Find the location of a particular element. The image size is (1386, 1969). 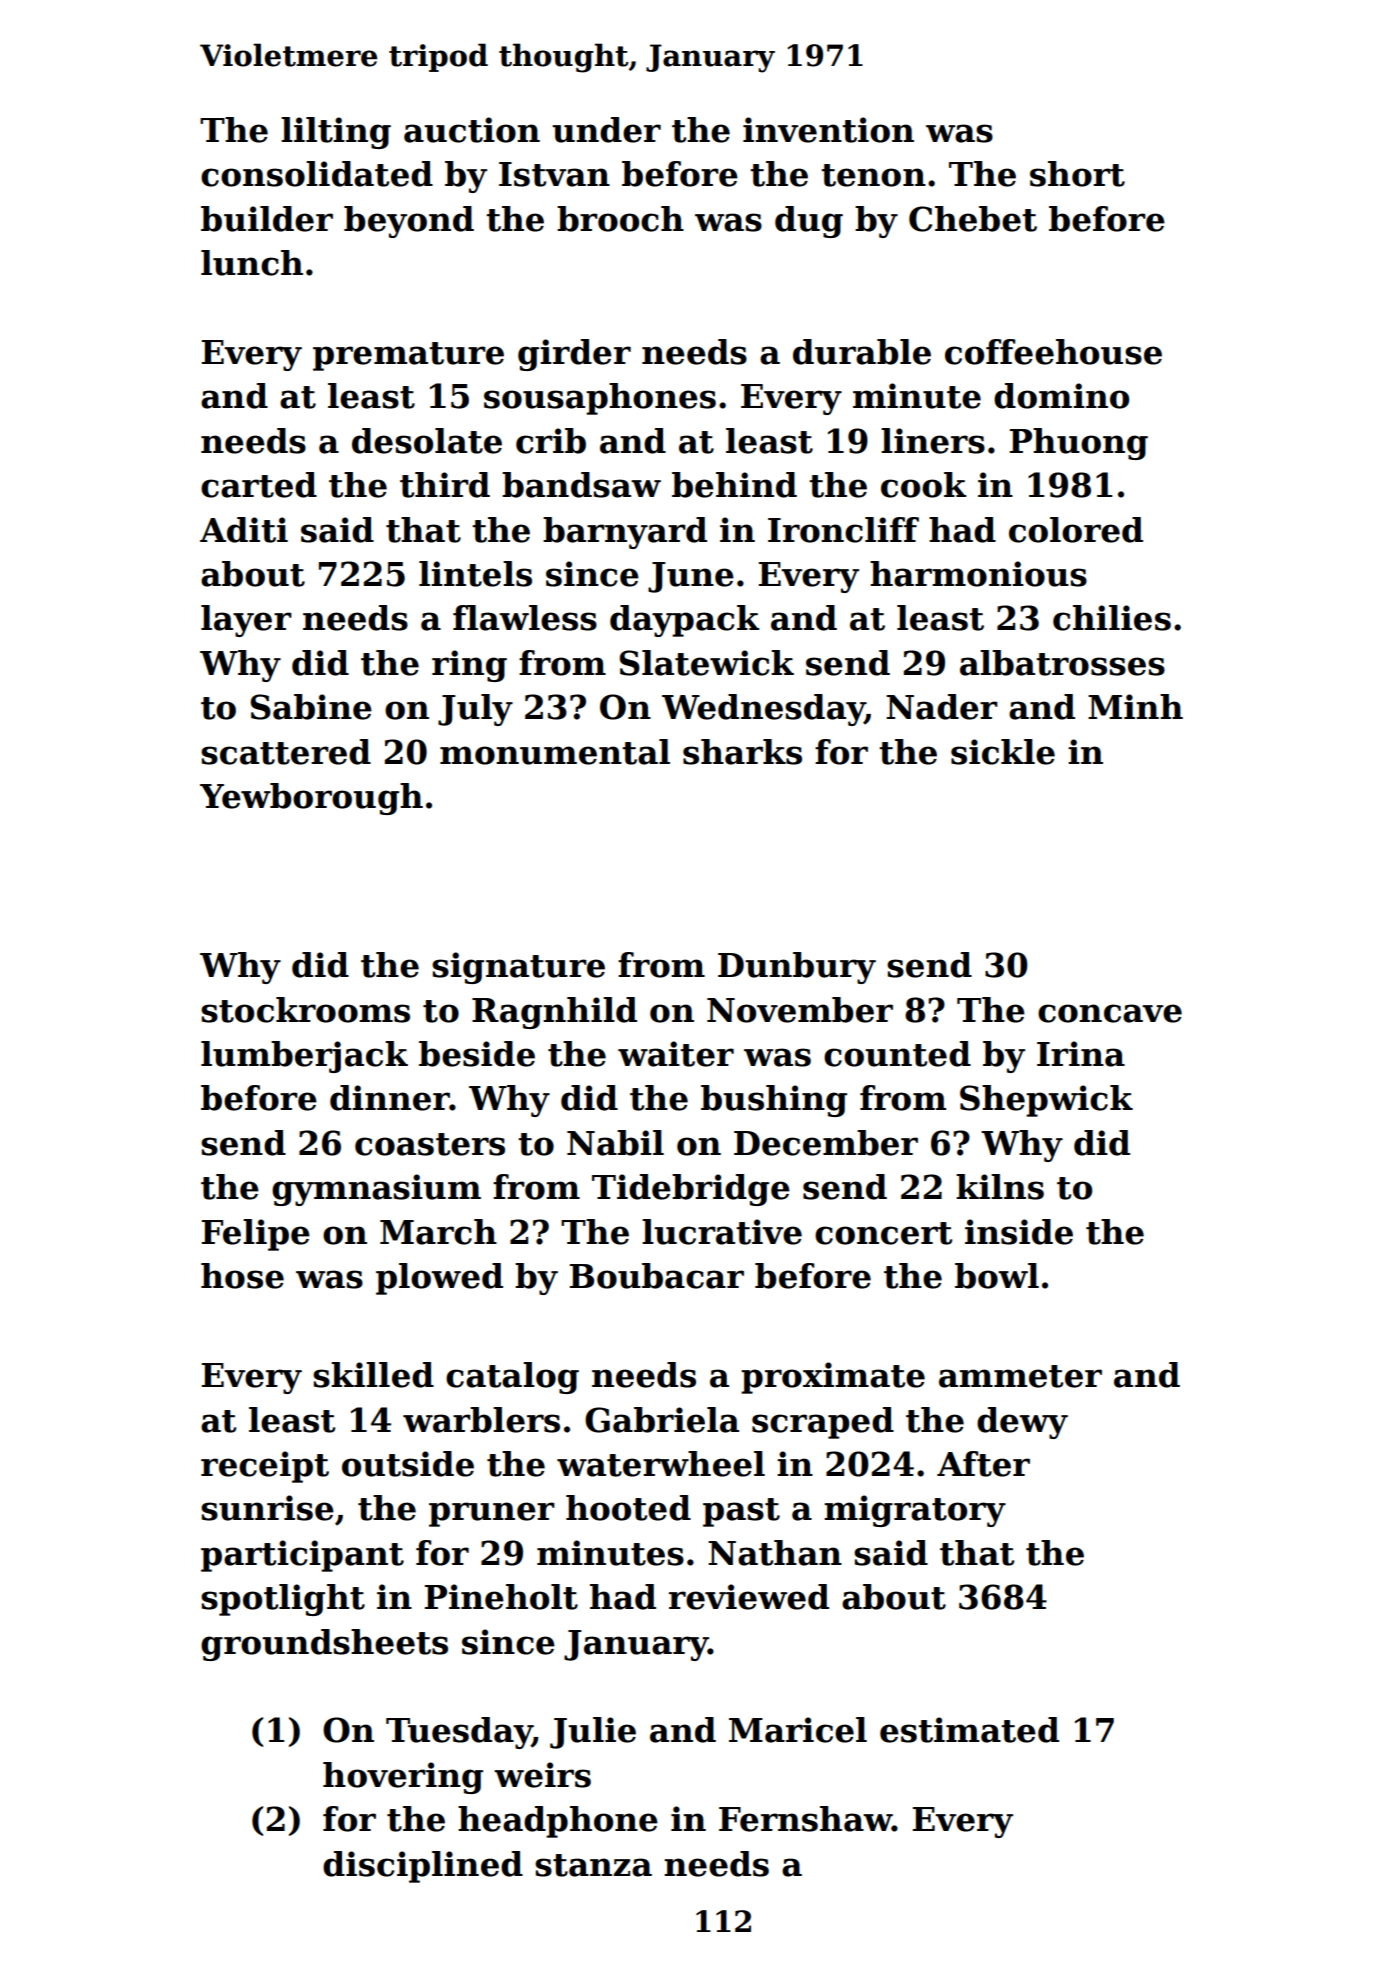

under is located at coordinates (606, 130).
